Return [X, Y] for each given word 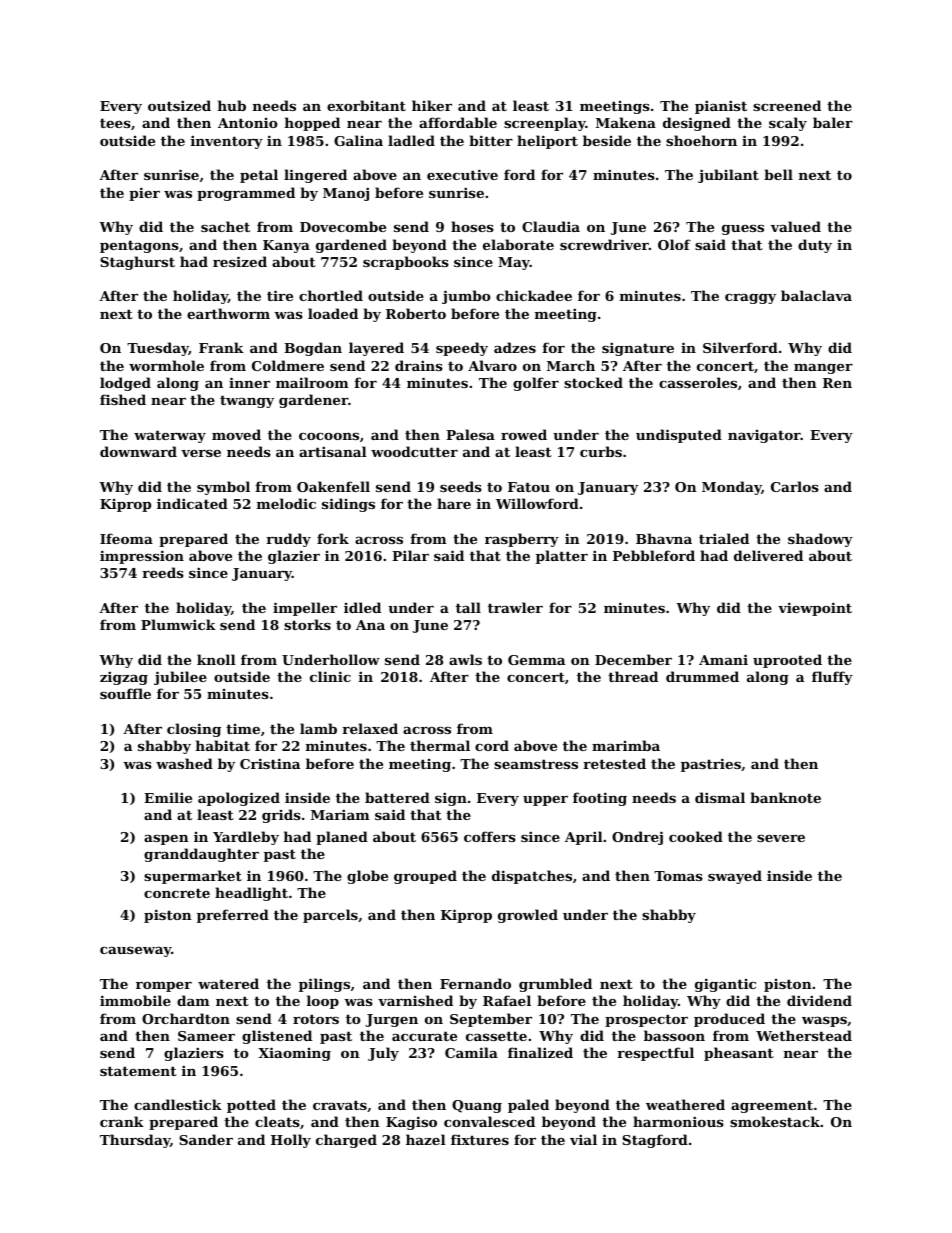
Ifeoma [126, 538]
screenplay [545, 124]
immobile [135, 1000]
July [383, 1054]
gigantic [725, 985]
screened [787, 105]
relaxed [370, 728]
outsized [179, 105]
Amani [723, 659]
